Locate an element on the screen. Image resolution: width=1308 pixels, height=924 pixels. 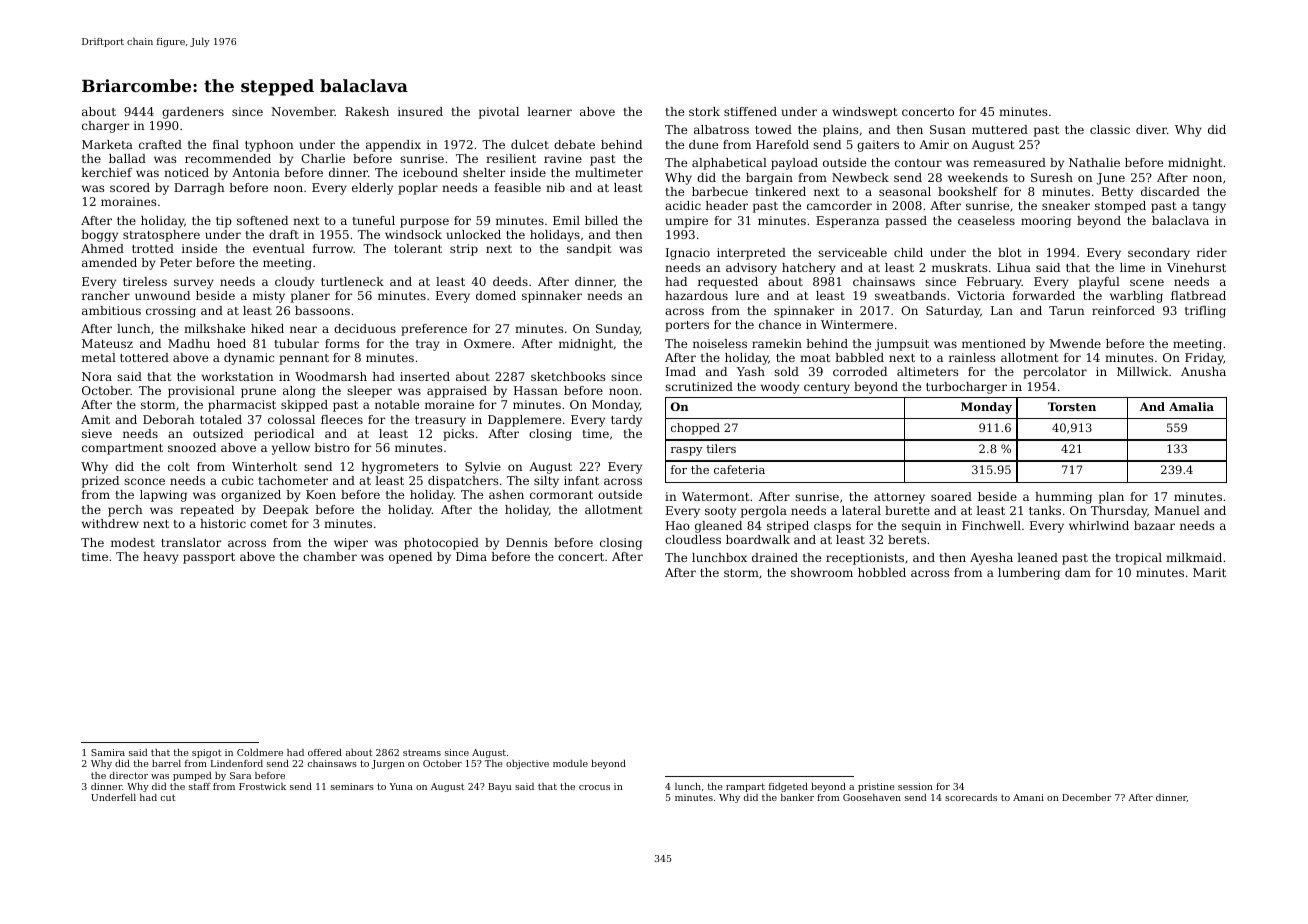
Manuel is located at coordinates (1177, 510).
